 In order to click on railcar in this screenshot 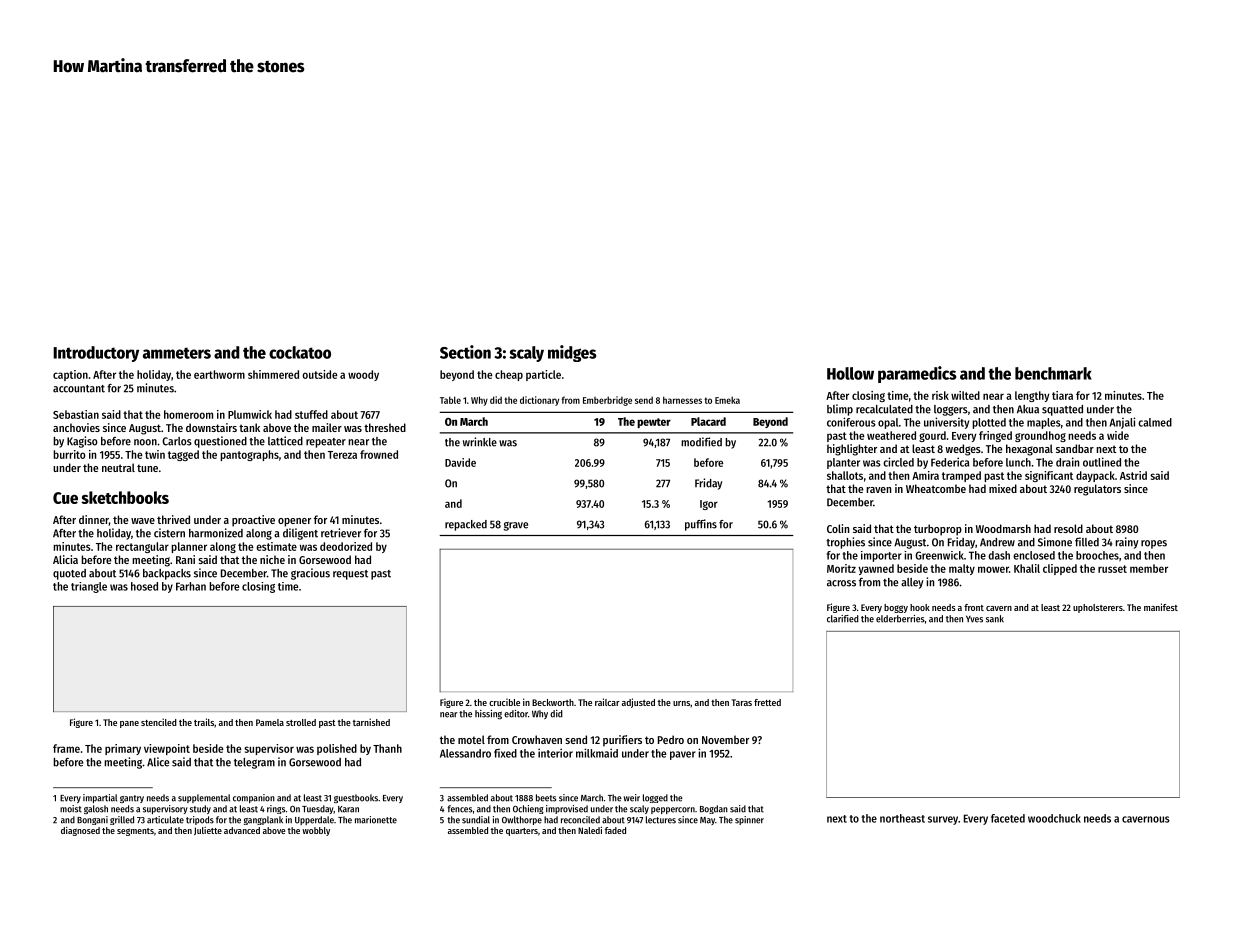, I will do `click(607, 702)`.
